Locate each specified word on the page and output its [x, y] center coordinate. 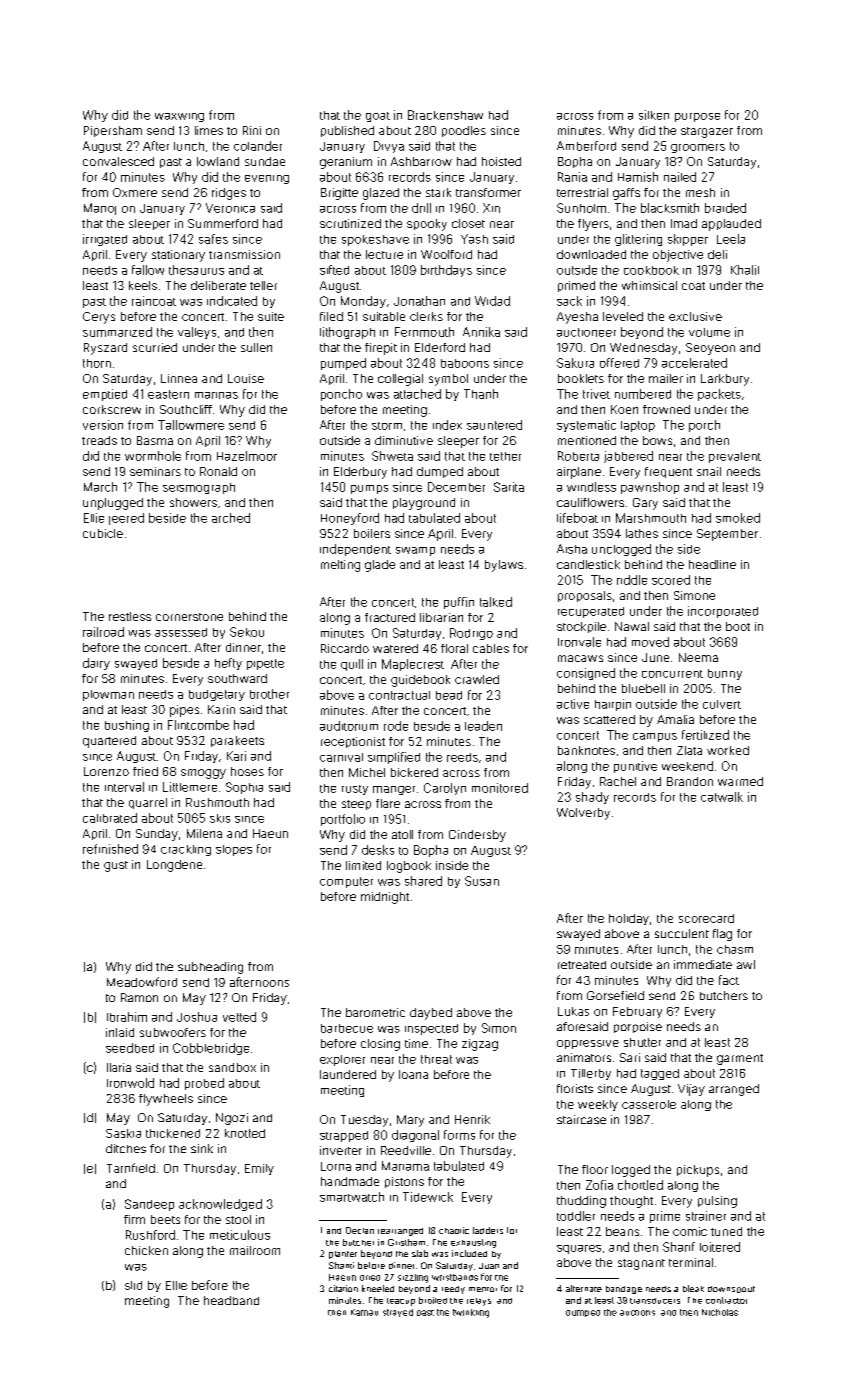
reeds [462, 757]
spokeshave [375, 240]
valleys [197, 333]
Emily [259, 1169]
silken [654, 115]
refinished [110, 849]
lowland [218, 161]
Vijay [691, 1090]
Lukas [573, 1011]
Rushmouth [217, 802]
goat [378, 117]
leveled [623, 316]
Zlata [689, 750]
